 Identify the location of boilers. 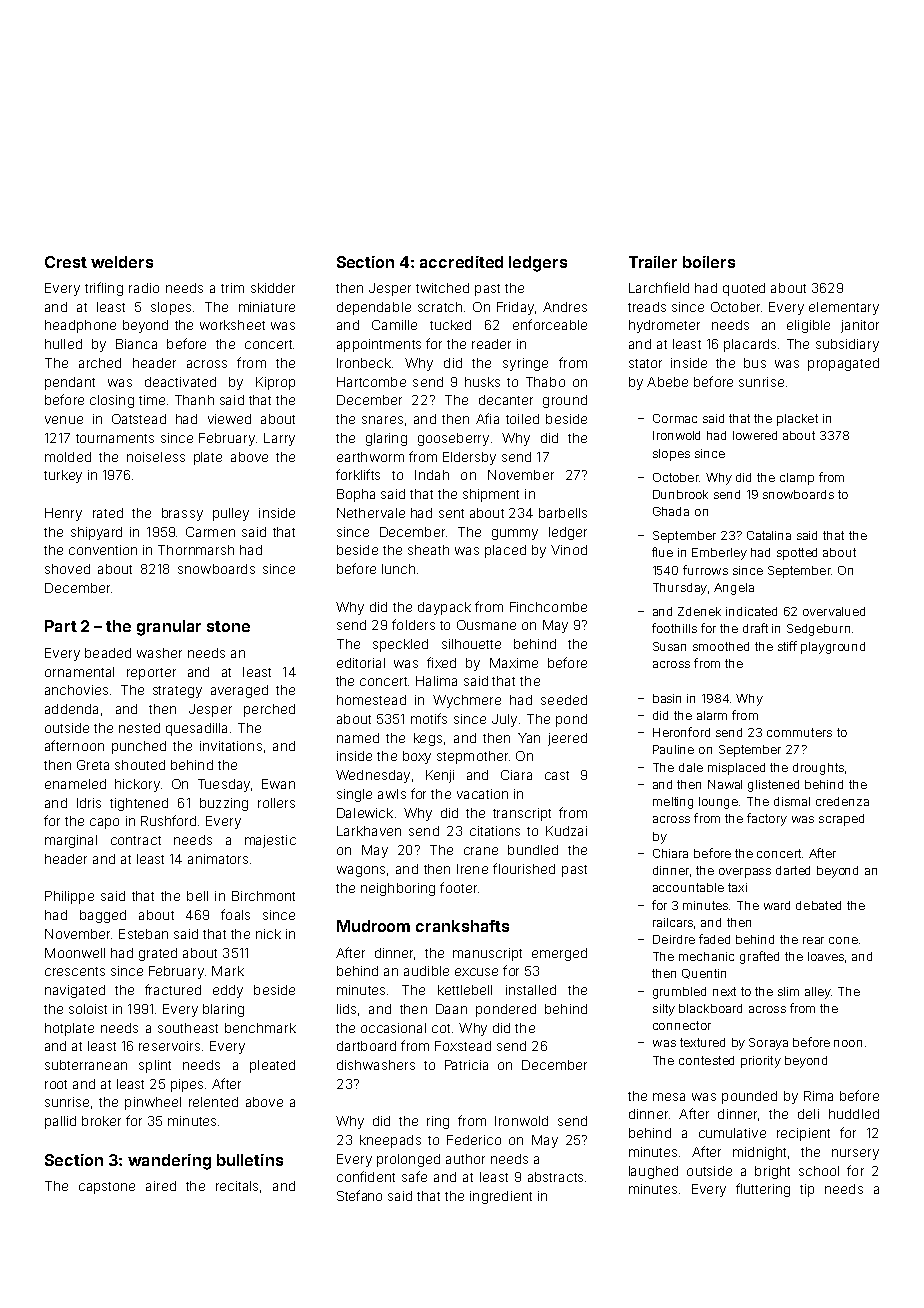
(709, 262).
